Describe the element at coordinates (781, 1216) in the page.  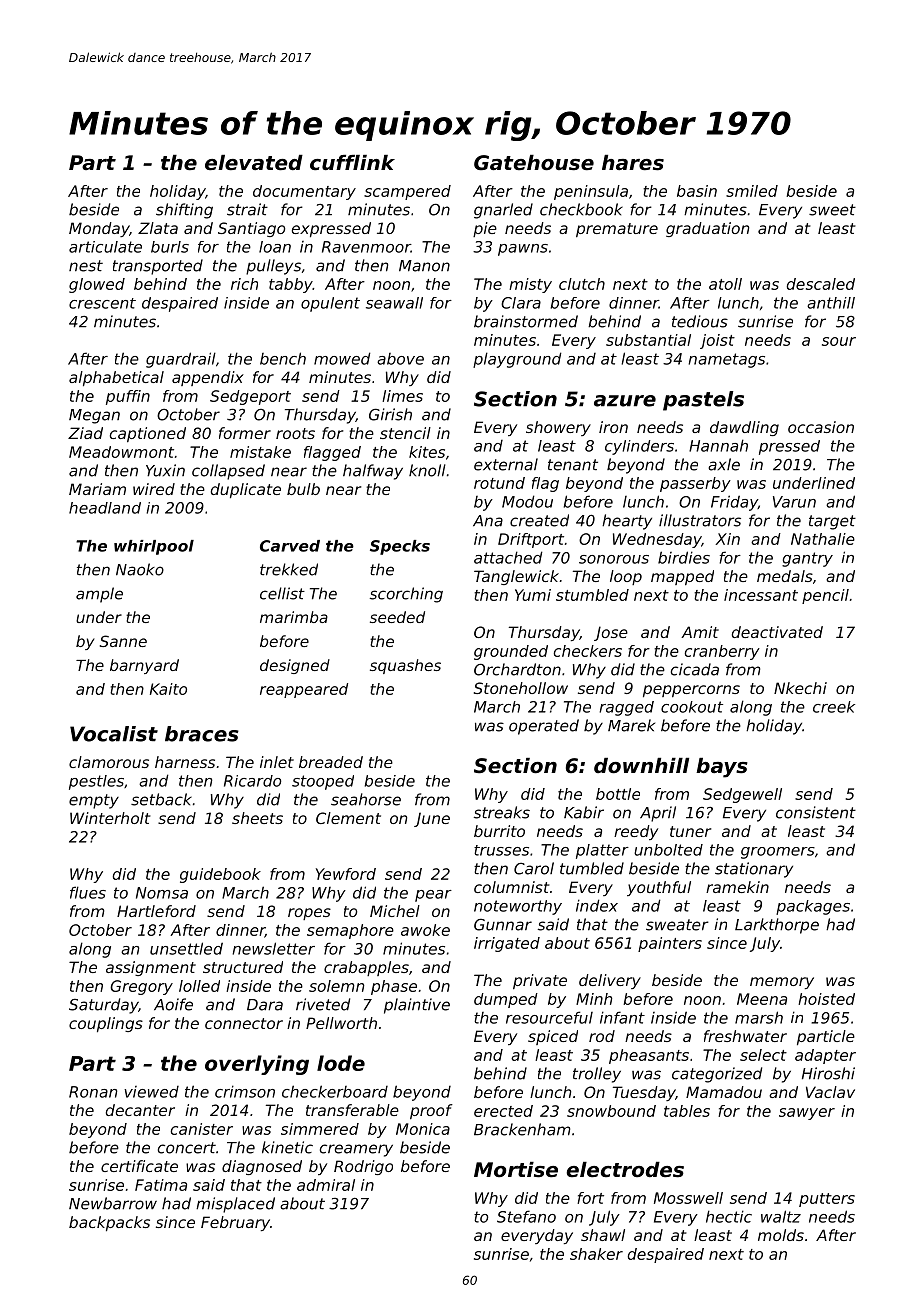
I see `waltz` at that location.
